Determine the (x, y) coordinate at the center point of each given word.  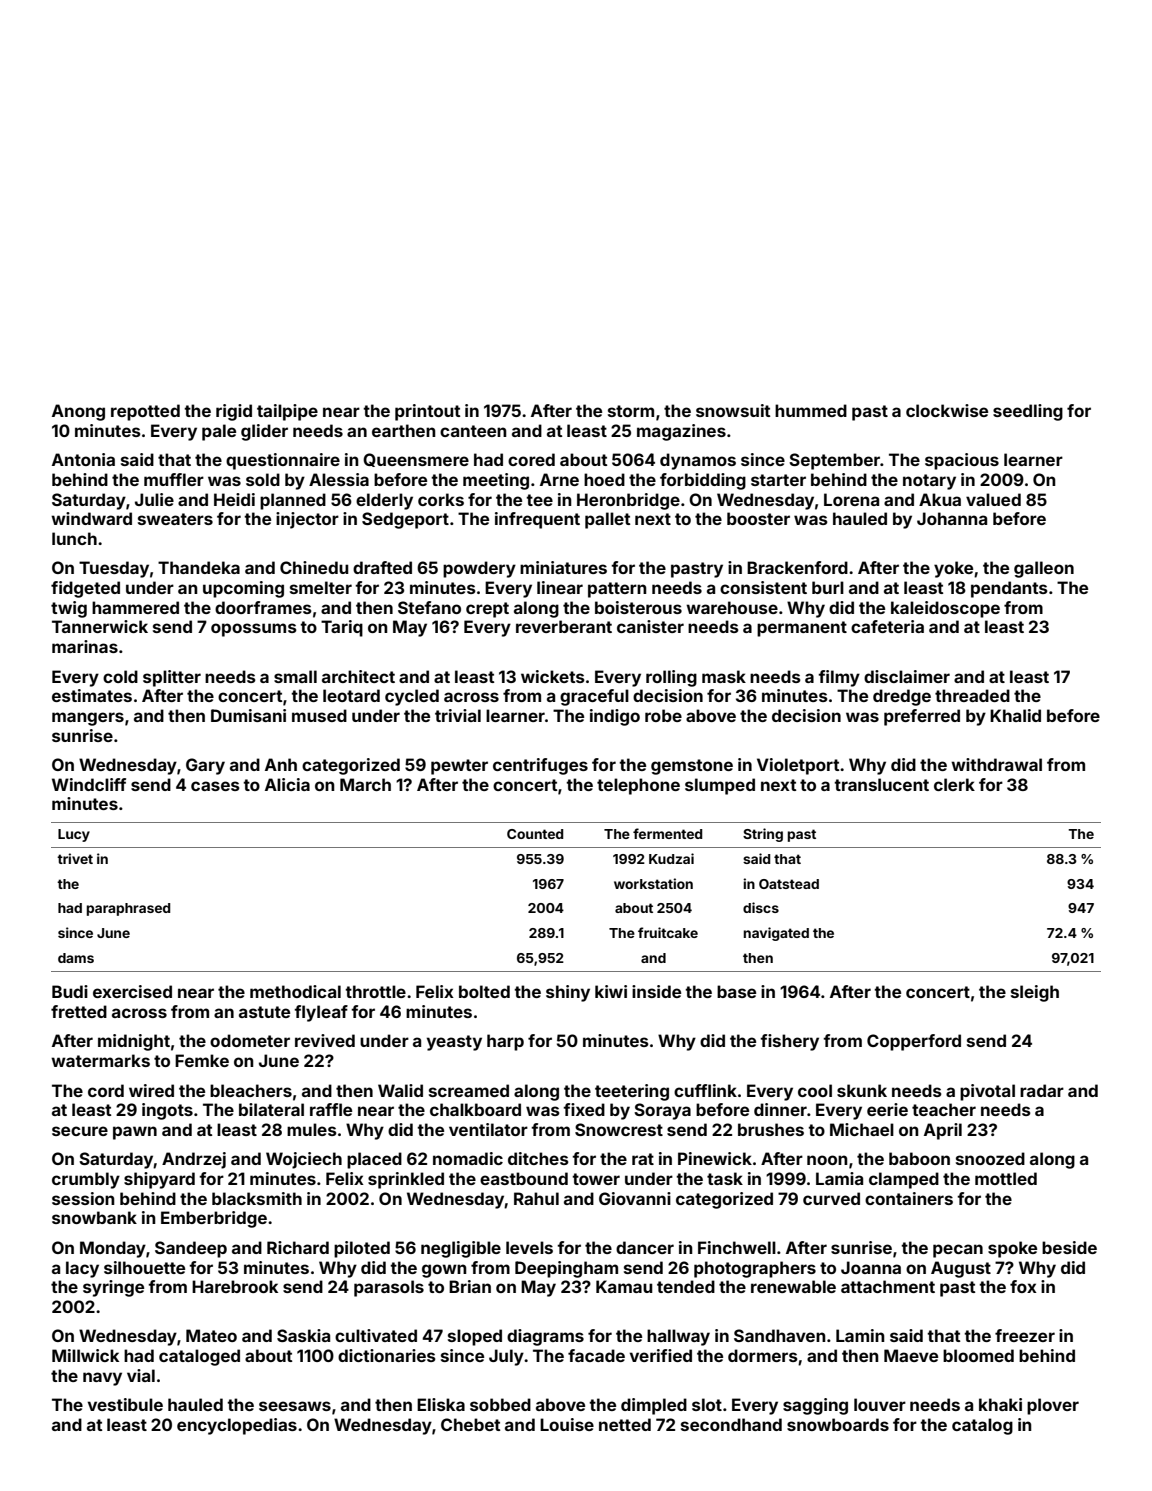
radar (1042, 1090)
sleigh (1035, 993)
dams (76, 958)
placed (374, 1160)
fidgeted (85, 589)
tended (686, 1286)
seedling (1028, 412)
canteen (473, 431)
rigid (234, 412)
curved (831, 1198)
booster (758, 518)
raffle (331, 1109)
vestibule (125, 1404)
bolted (484, 991)
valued (993, 499)
